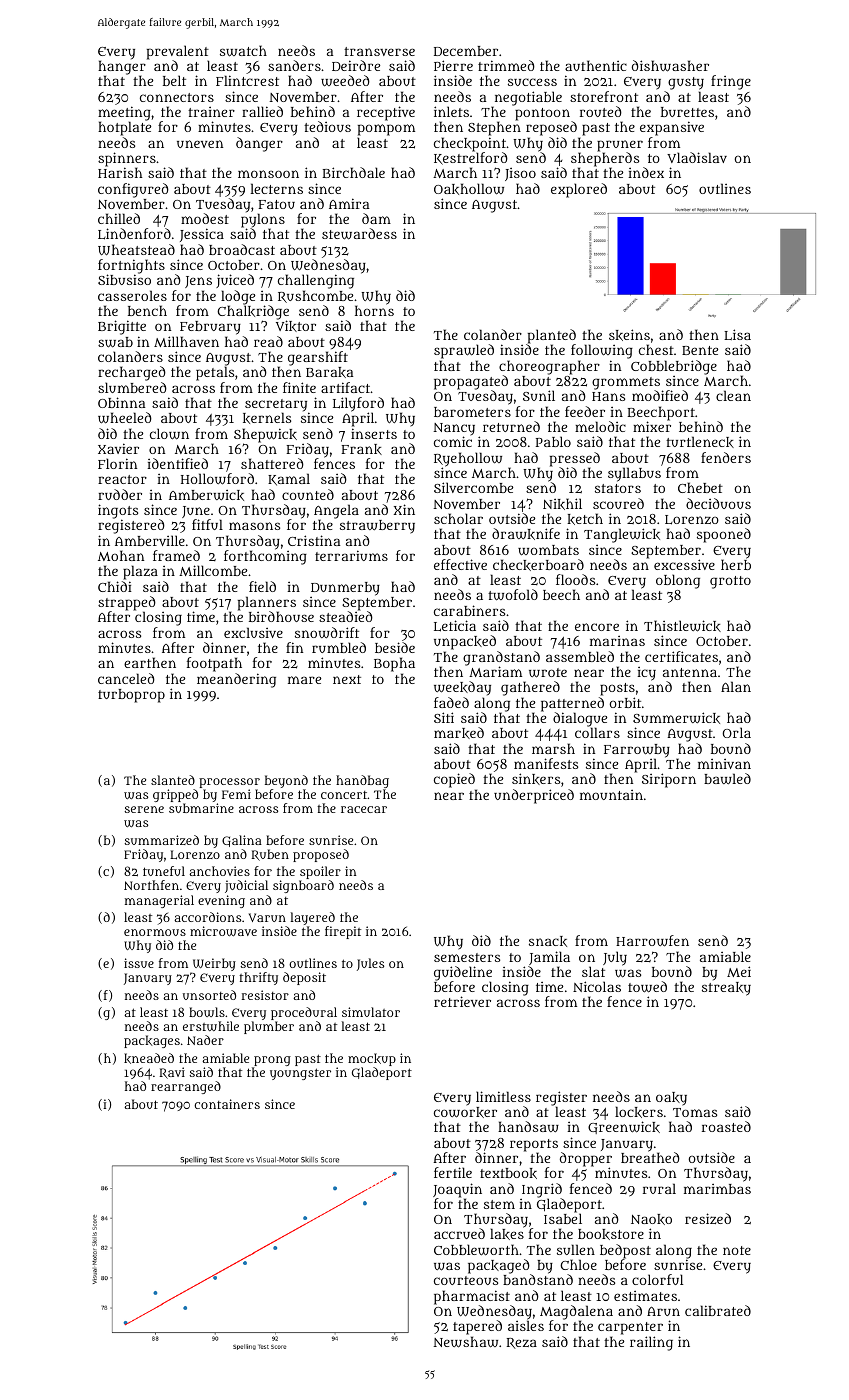  I want to click on Jisoo, so click(520, 174).
